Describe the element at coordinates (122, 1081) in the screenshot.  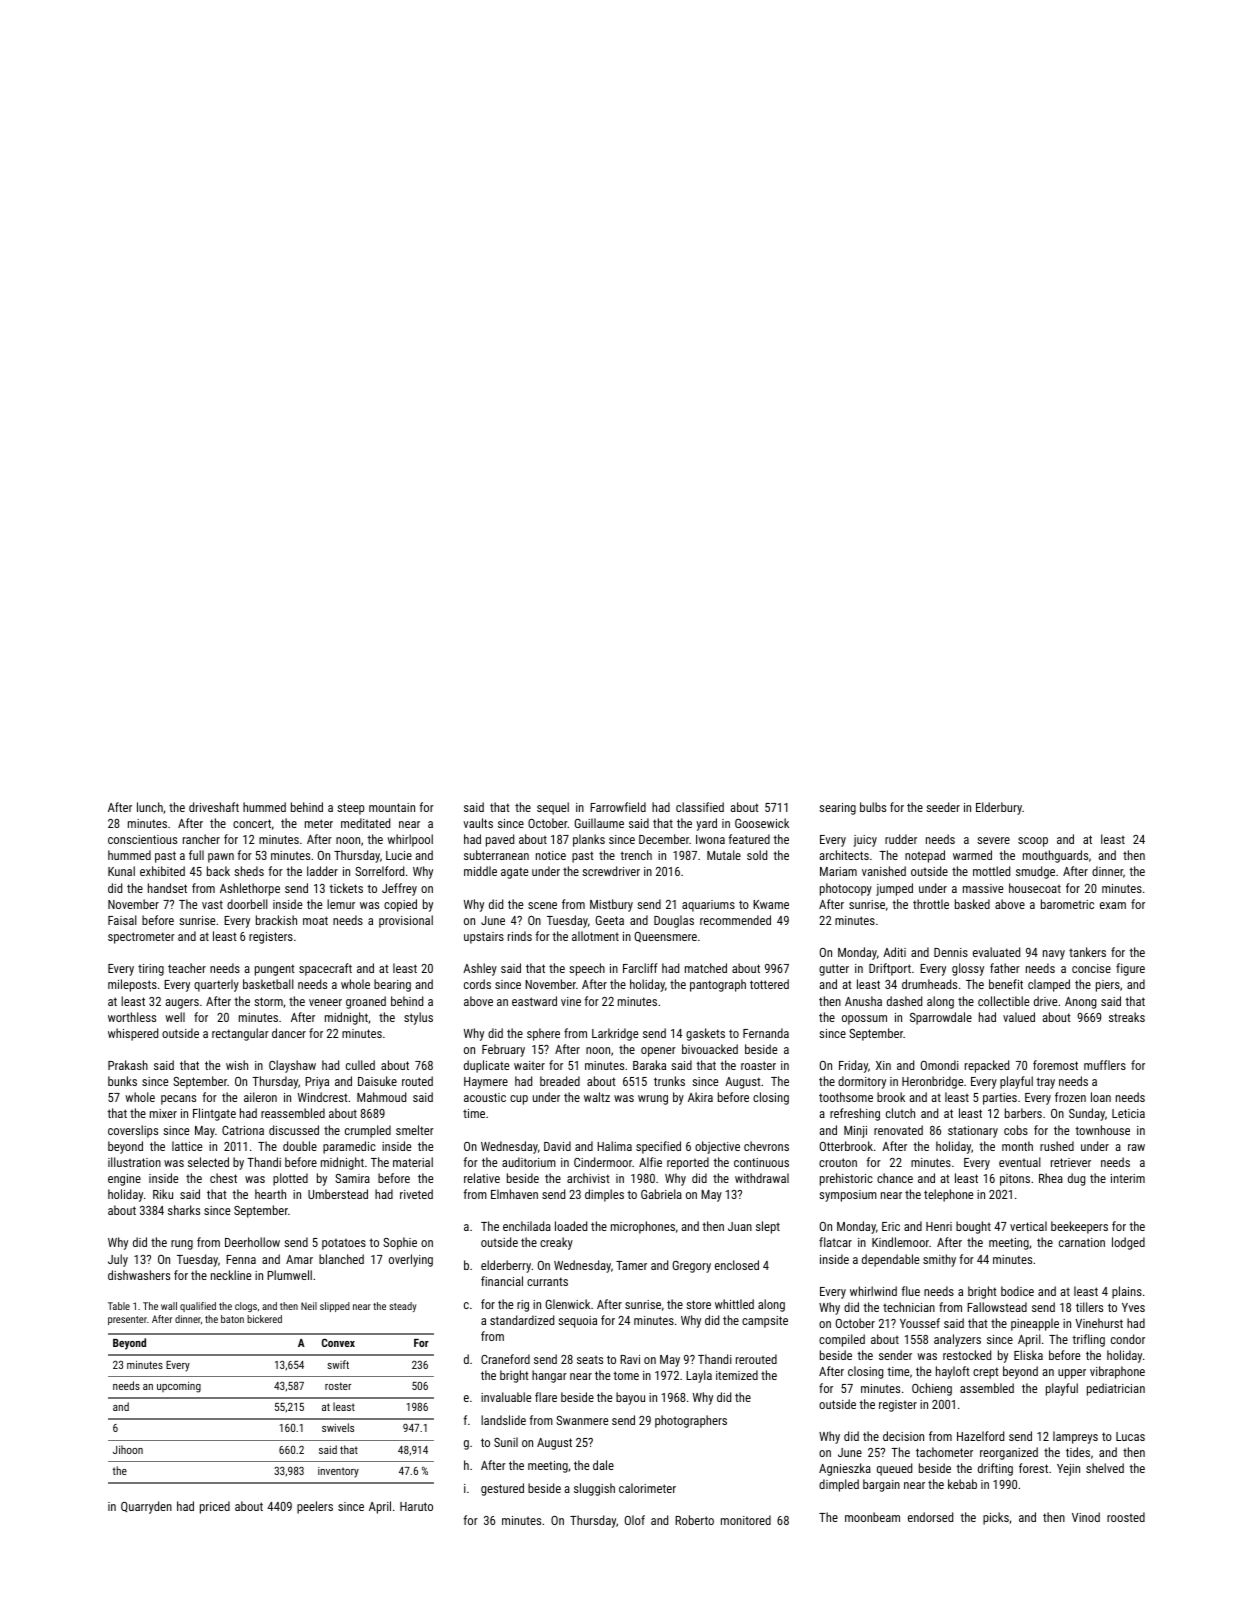
I see `bunks` at that location.
